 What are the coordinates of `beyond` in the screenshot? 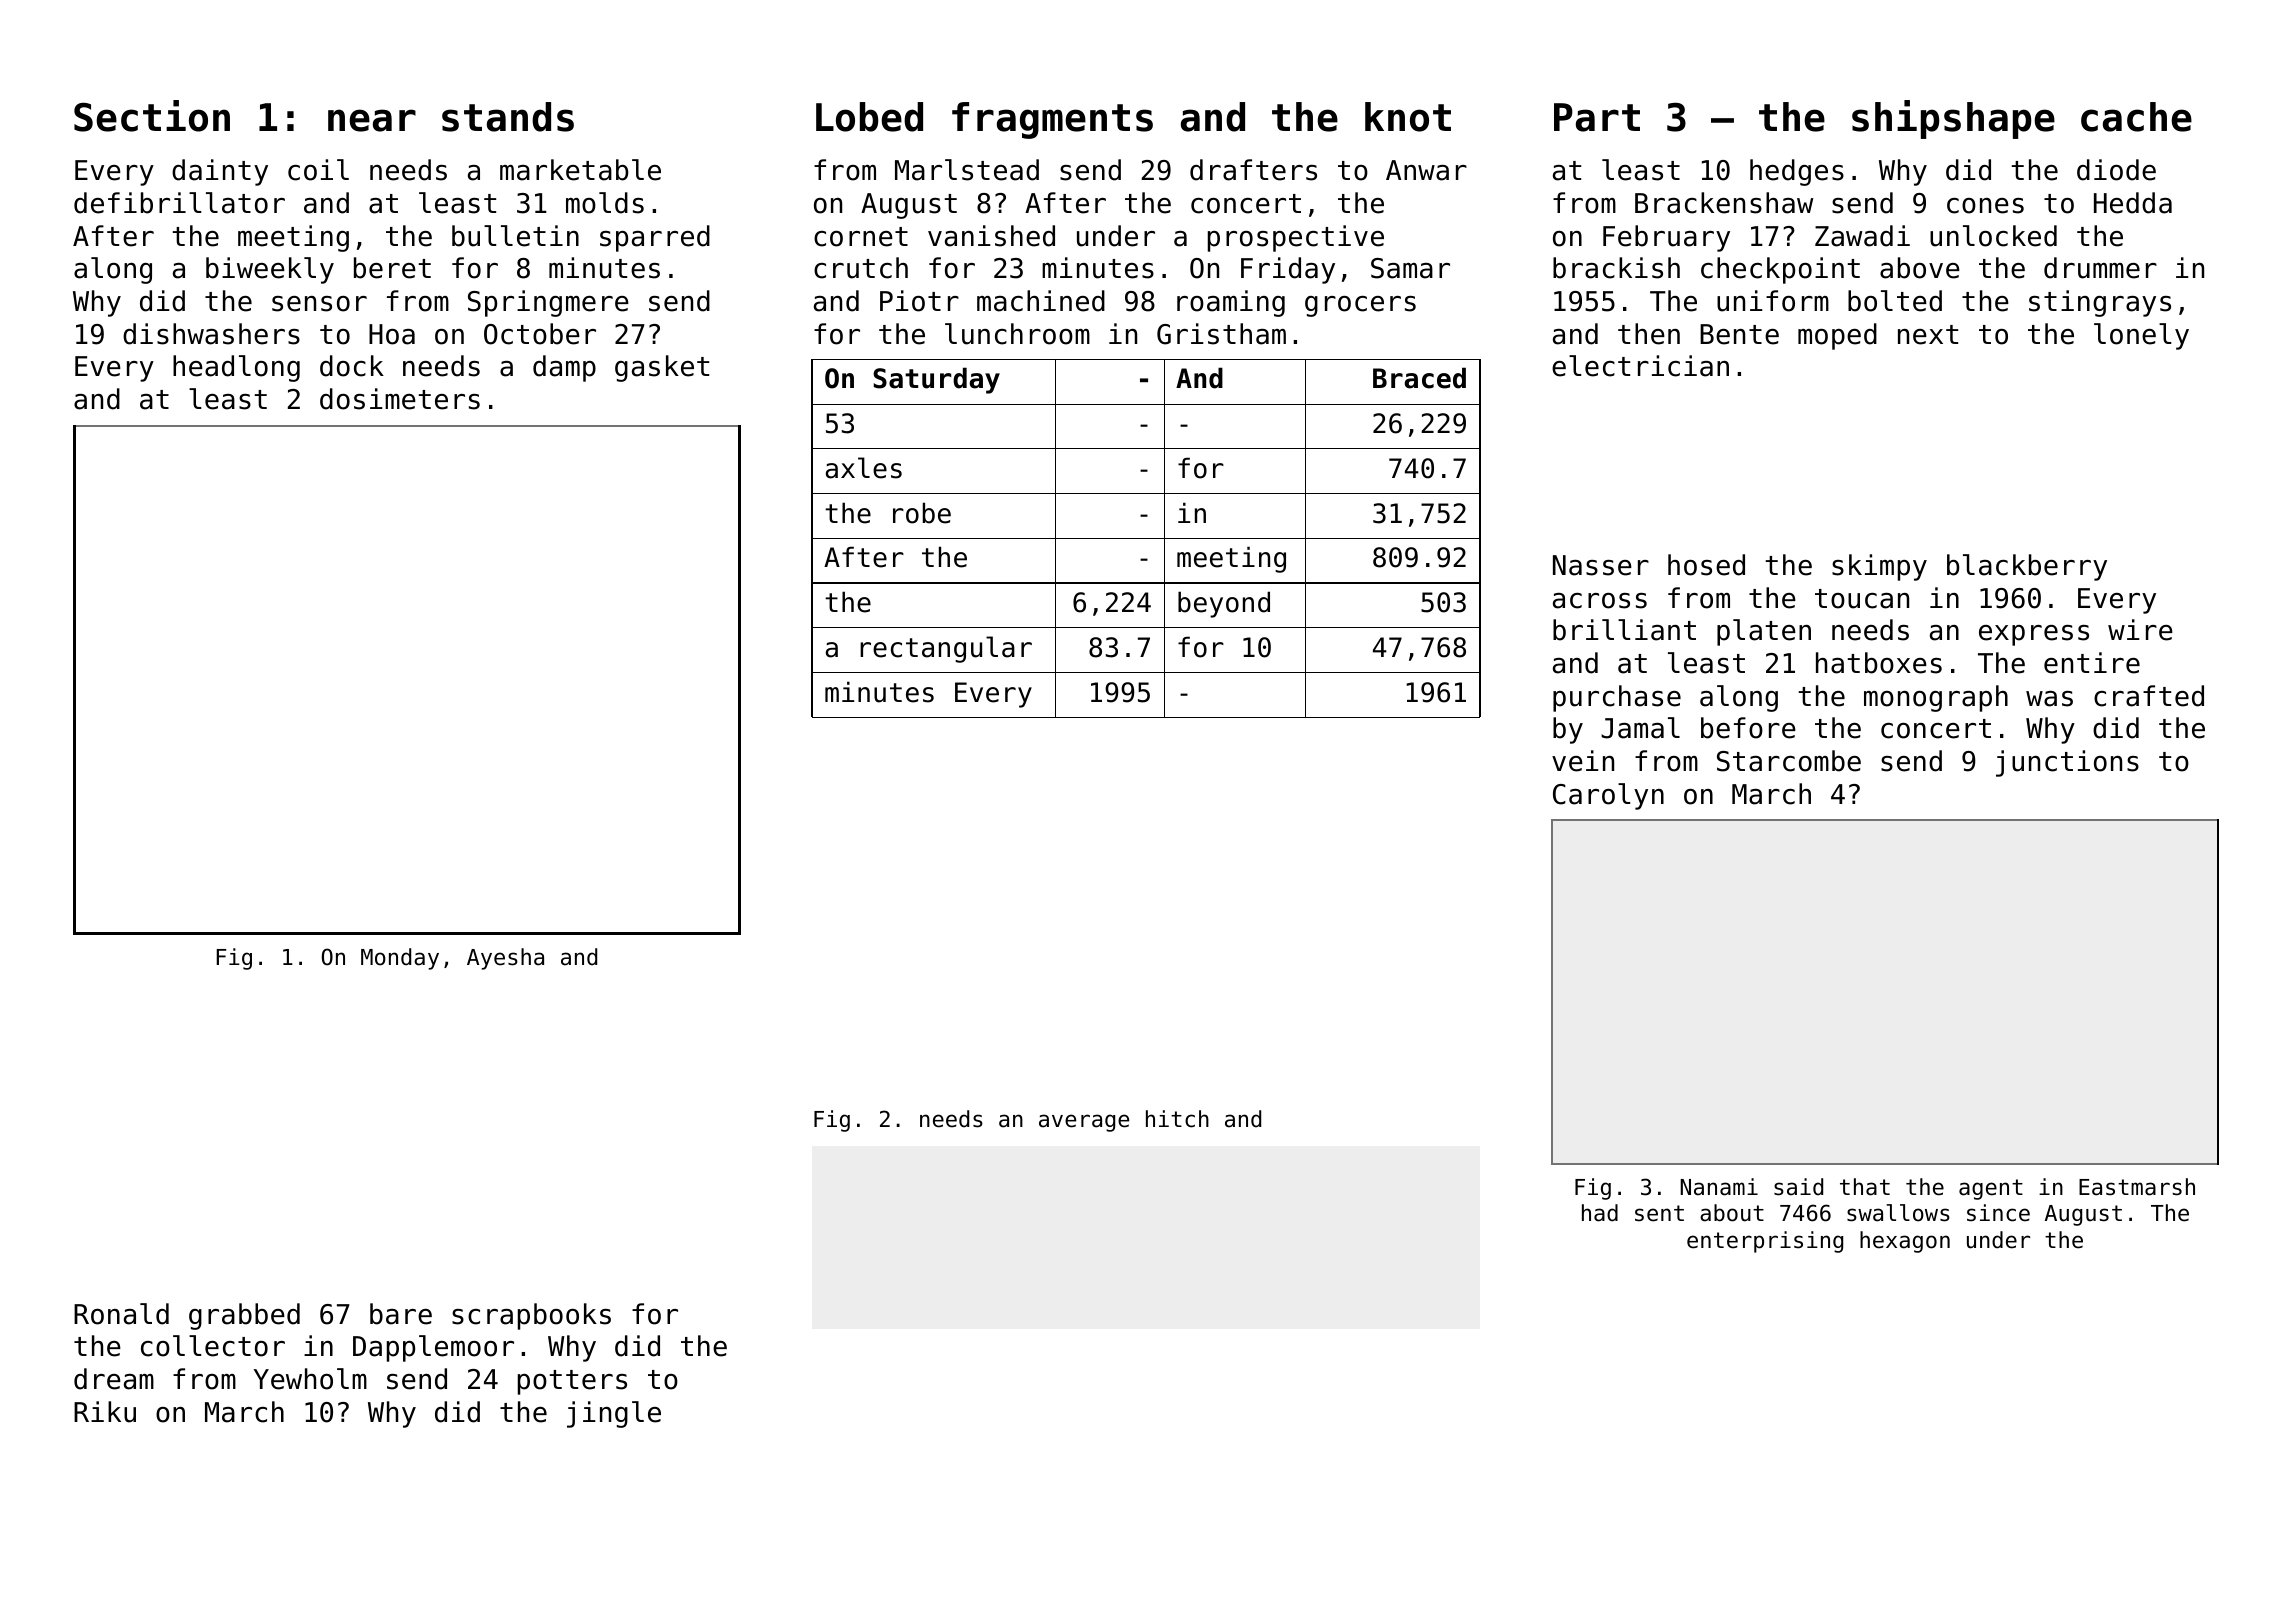 It's located at (1224, 604).
